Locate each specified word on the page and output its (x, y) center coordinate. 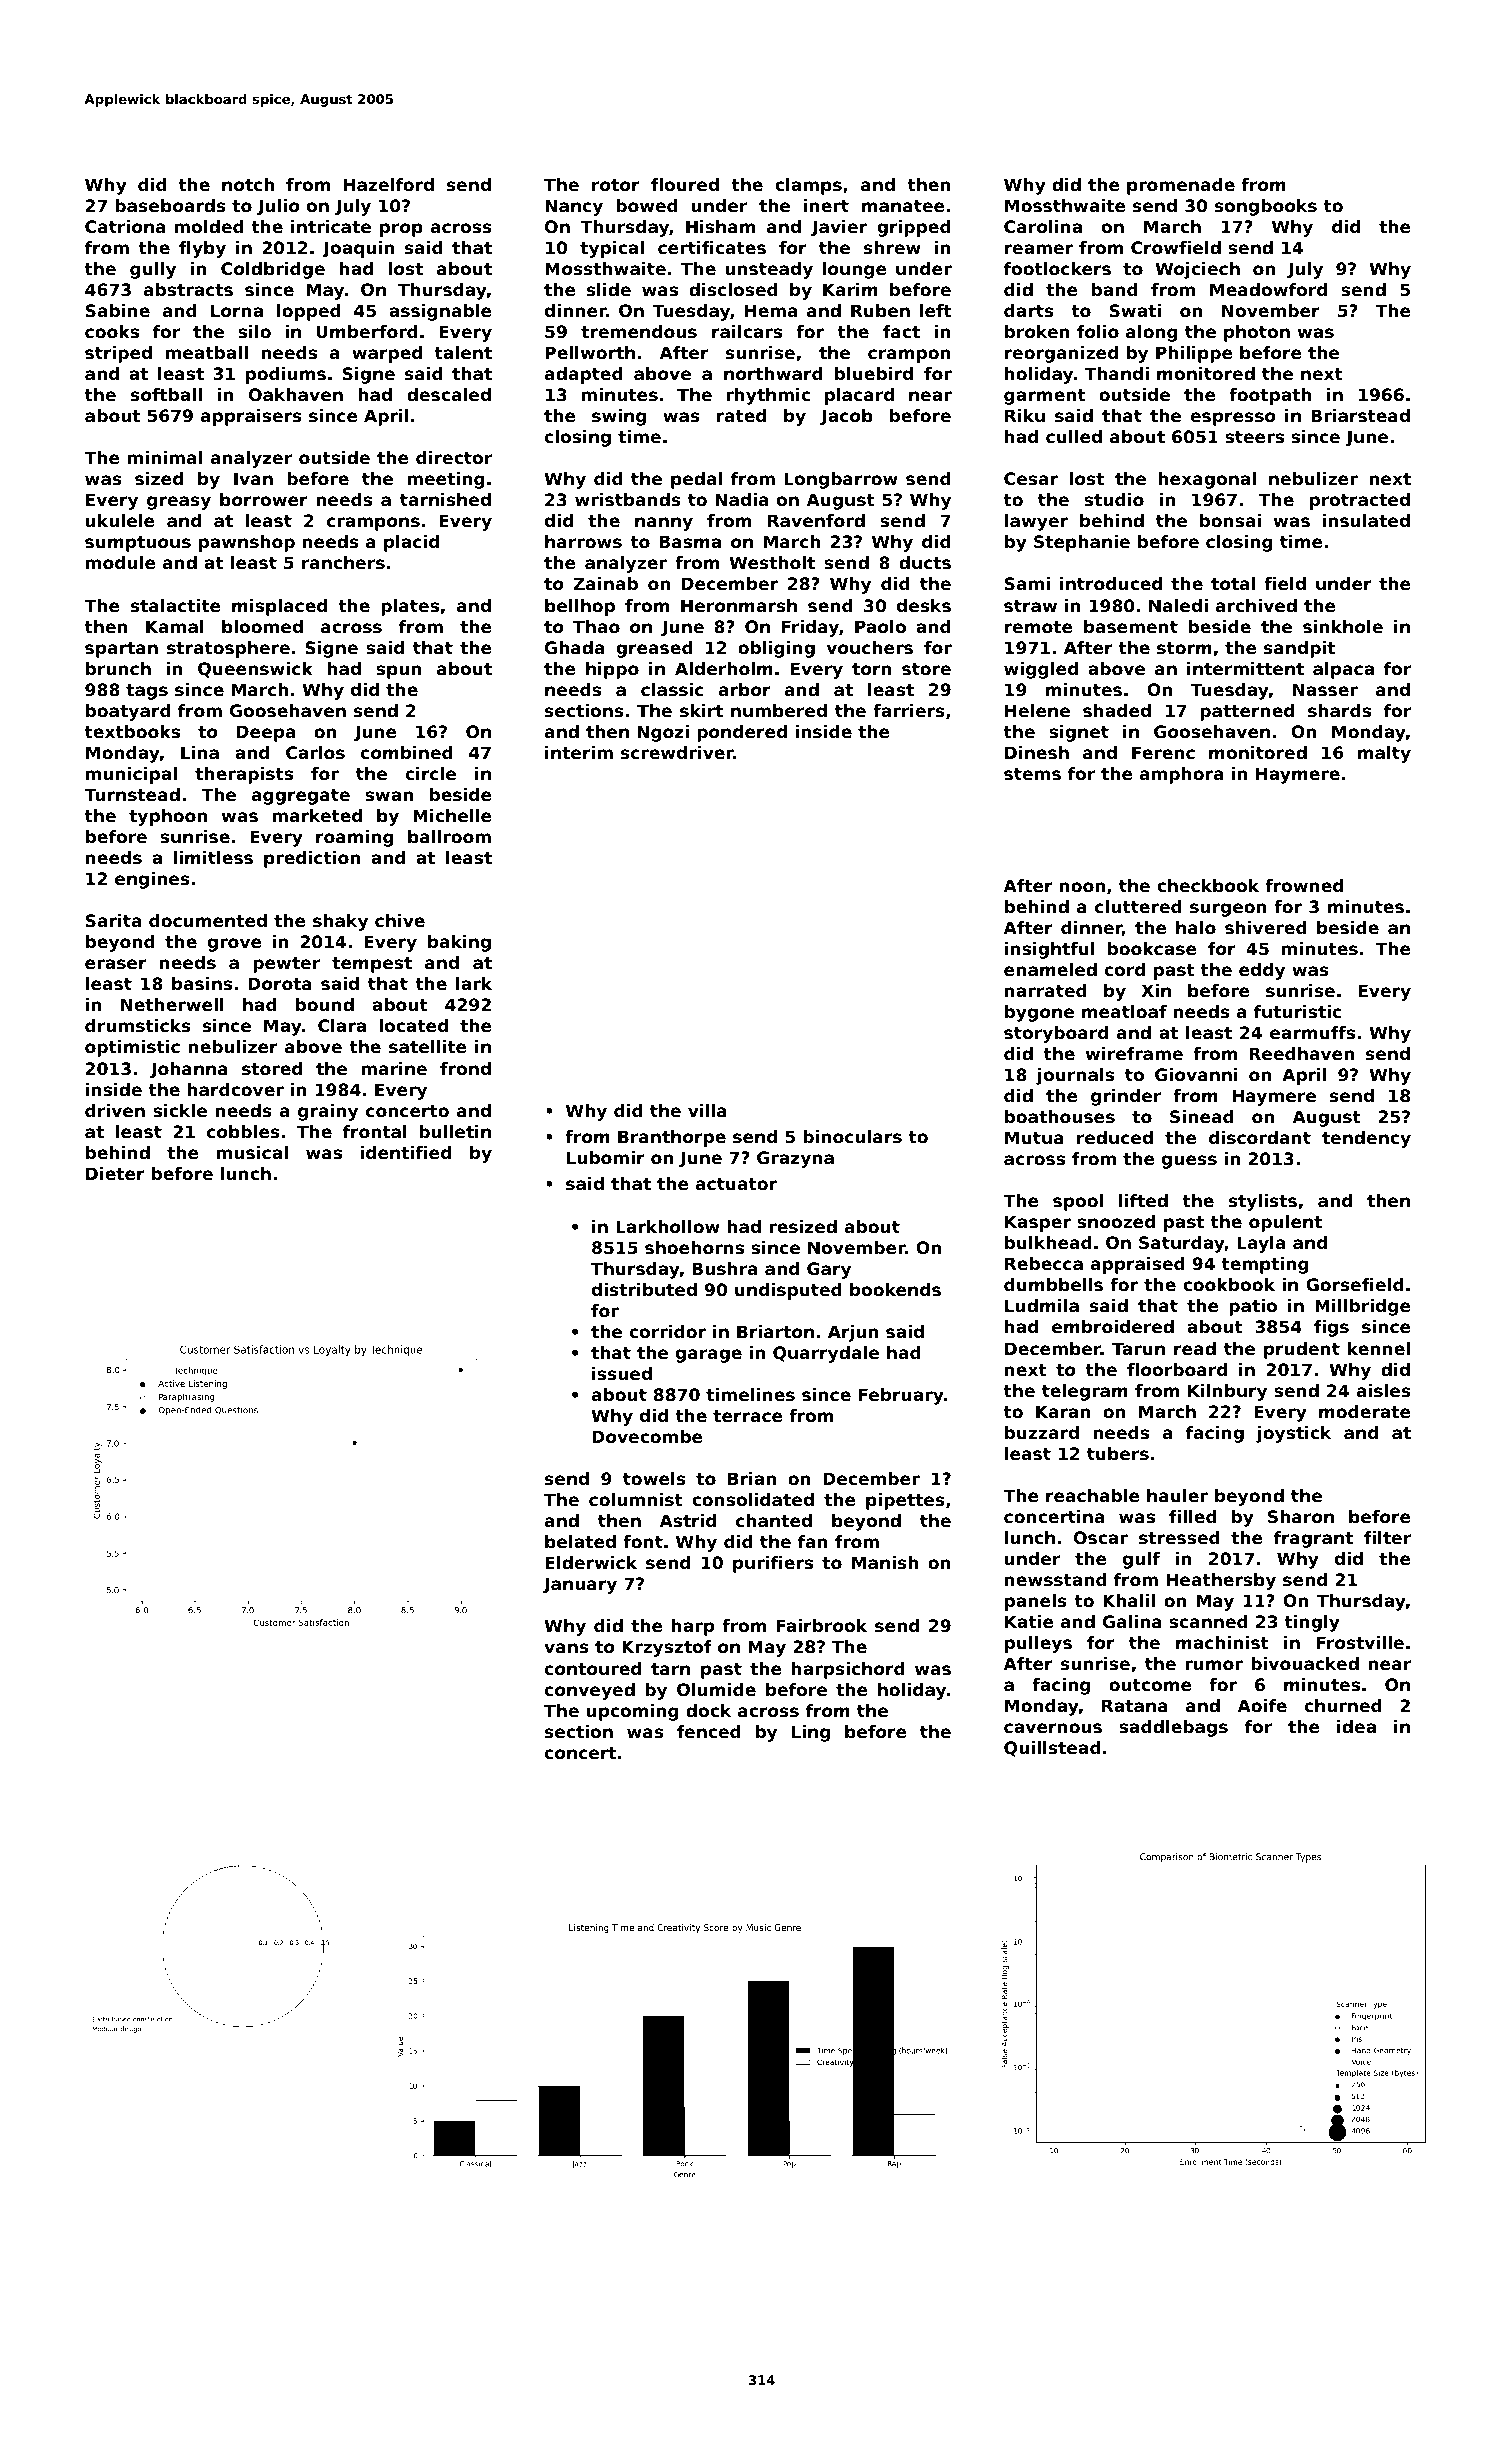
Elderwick (591, 1562)
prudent (1302, 1350)
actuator (736, 1184)
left (936, 310)
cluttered (1138, 906)
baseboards (170, 205)
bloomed (262, 626)
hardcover (235, 1089)
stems (1032, 774)
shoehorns (694, 1247)
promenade (1181, 186)
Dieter (115, 1173)
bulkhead (1048, 1242)
